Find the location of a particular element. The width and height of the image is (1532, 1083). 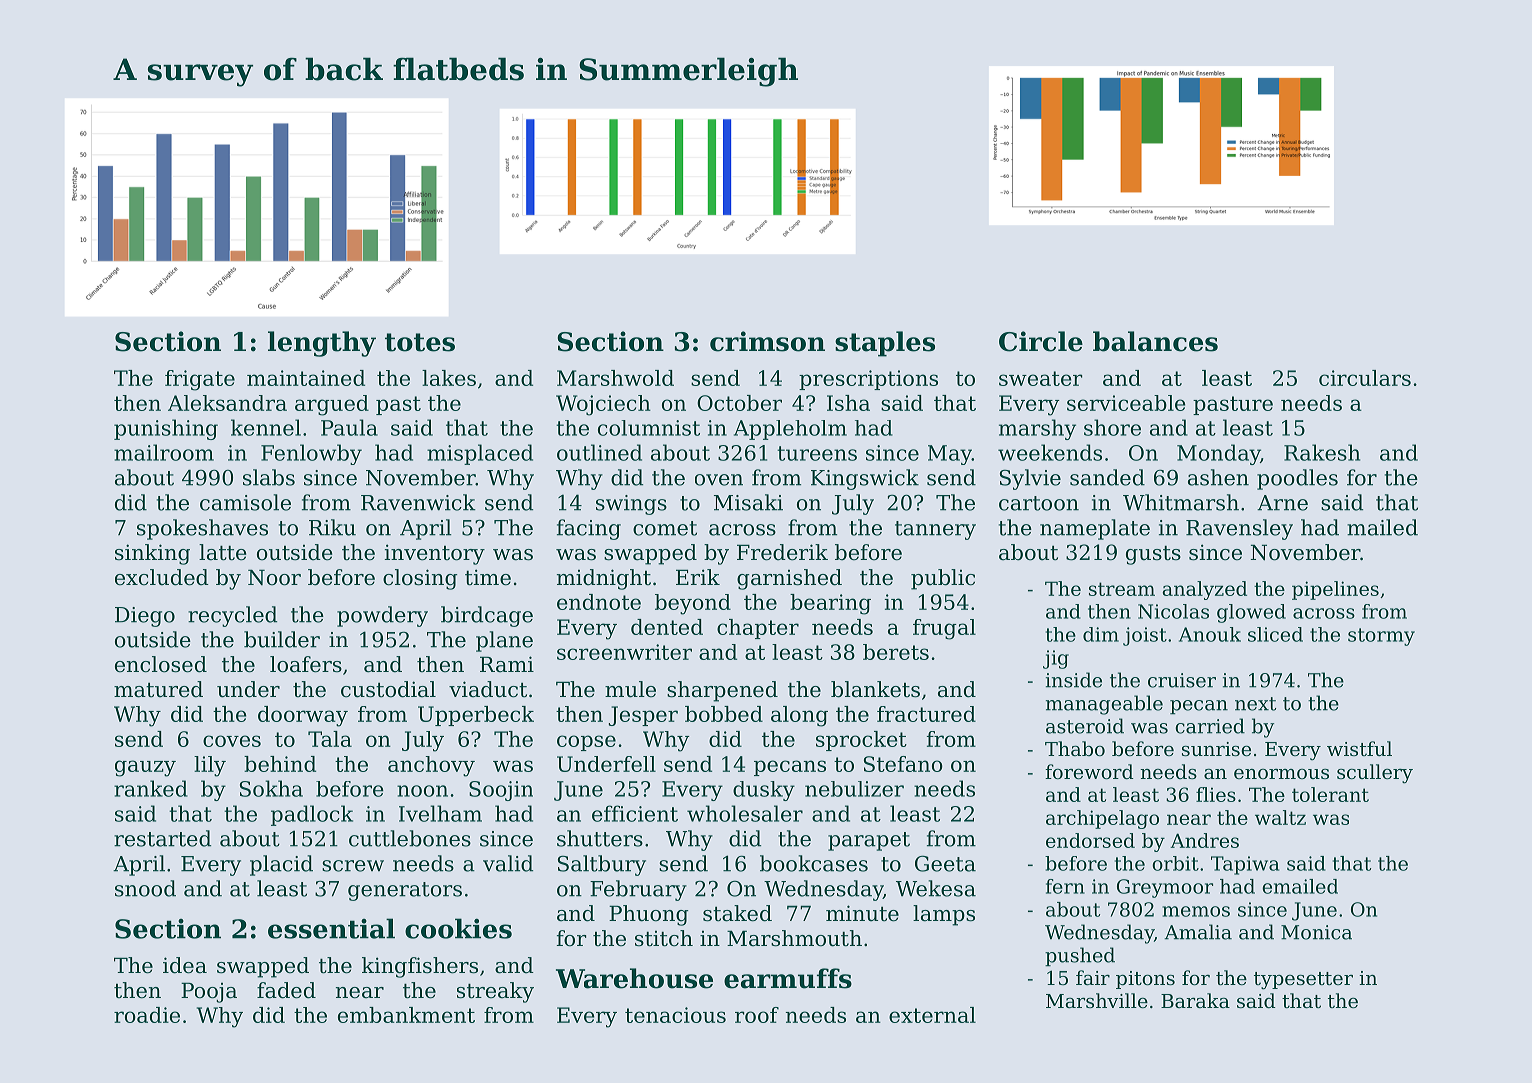

manageable is located at coordinates (1104, 705).
